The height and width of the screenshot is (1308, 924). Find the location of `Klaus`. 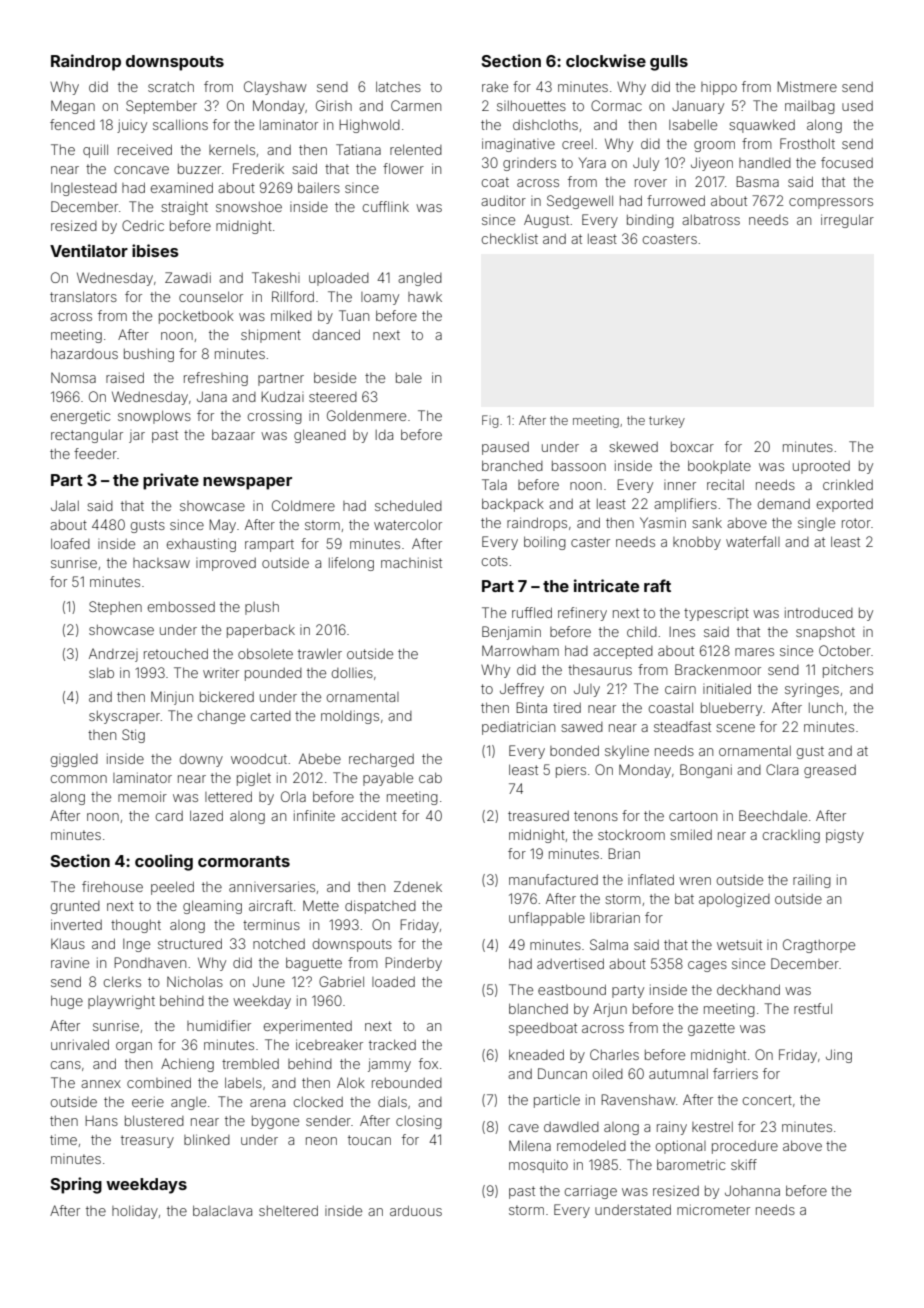

Klaus is located at coordinates (68, 943).
